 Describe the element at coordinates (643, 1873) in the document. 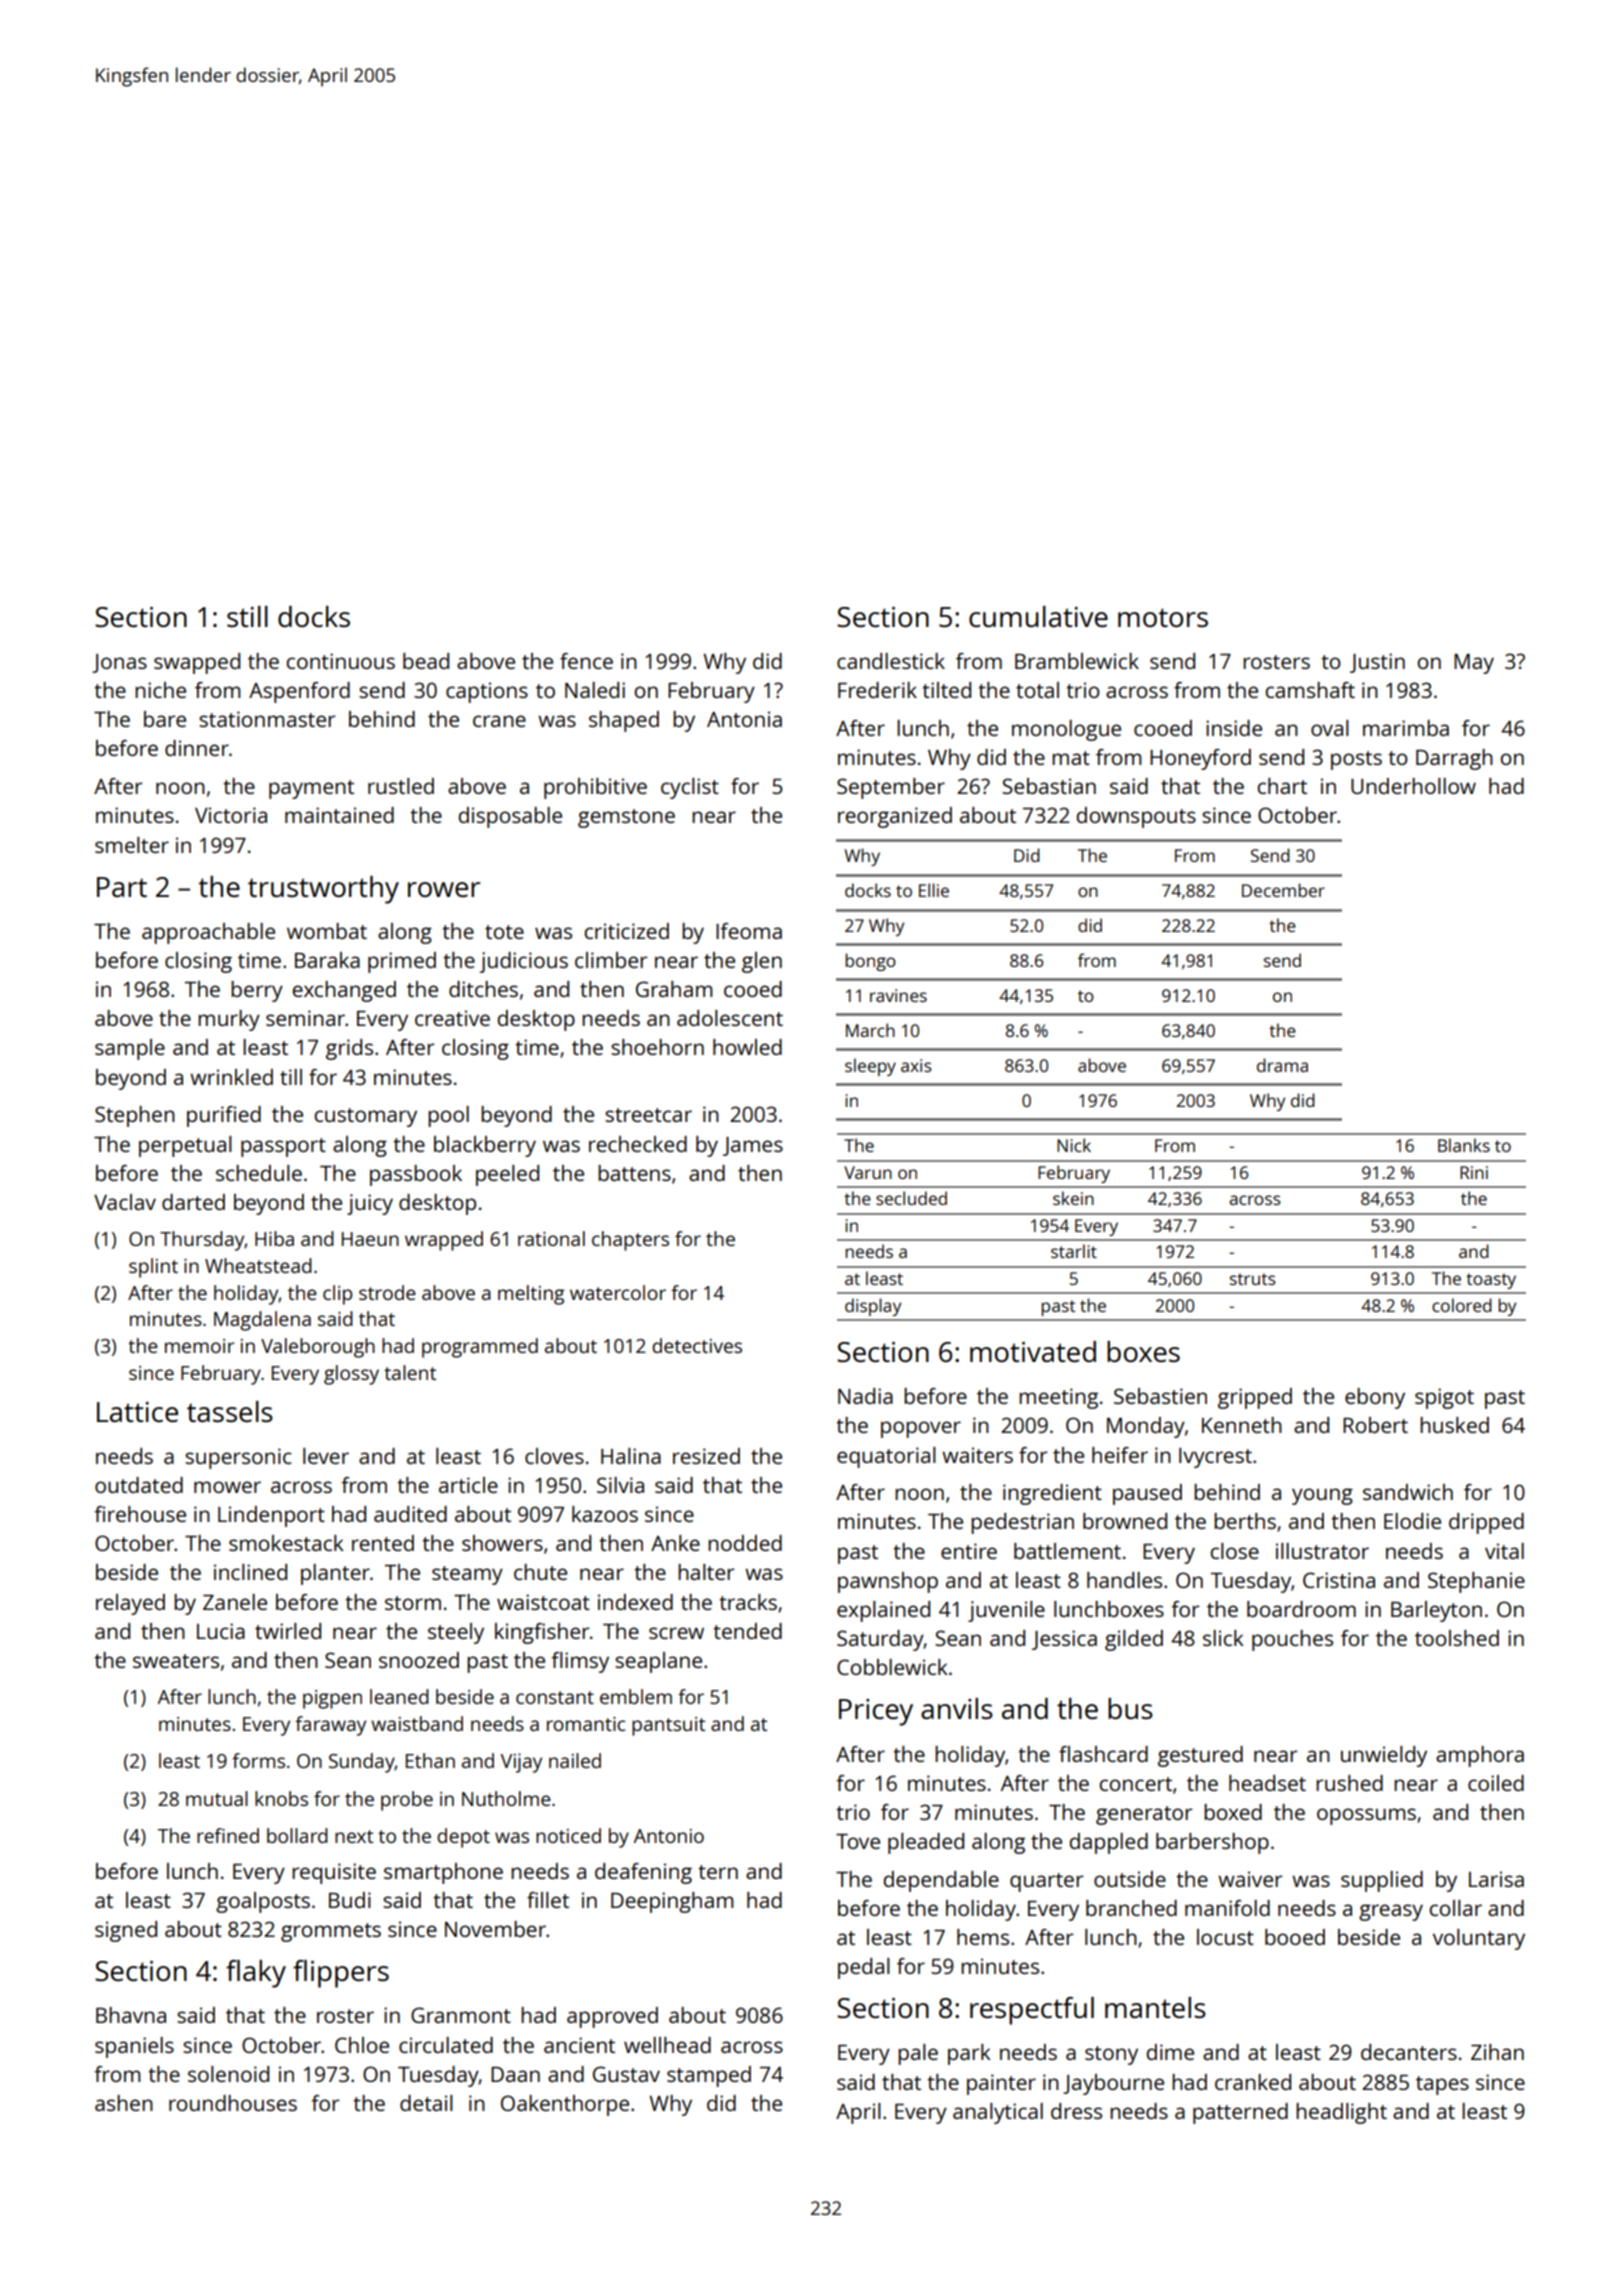

I see `deafening` at that location.
